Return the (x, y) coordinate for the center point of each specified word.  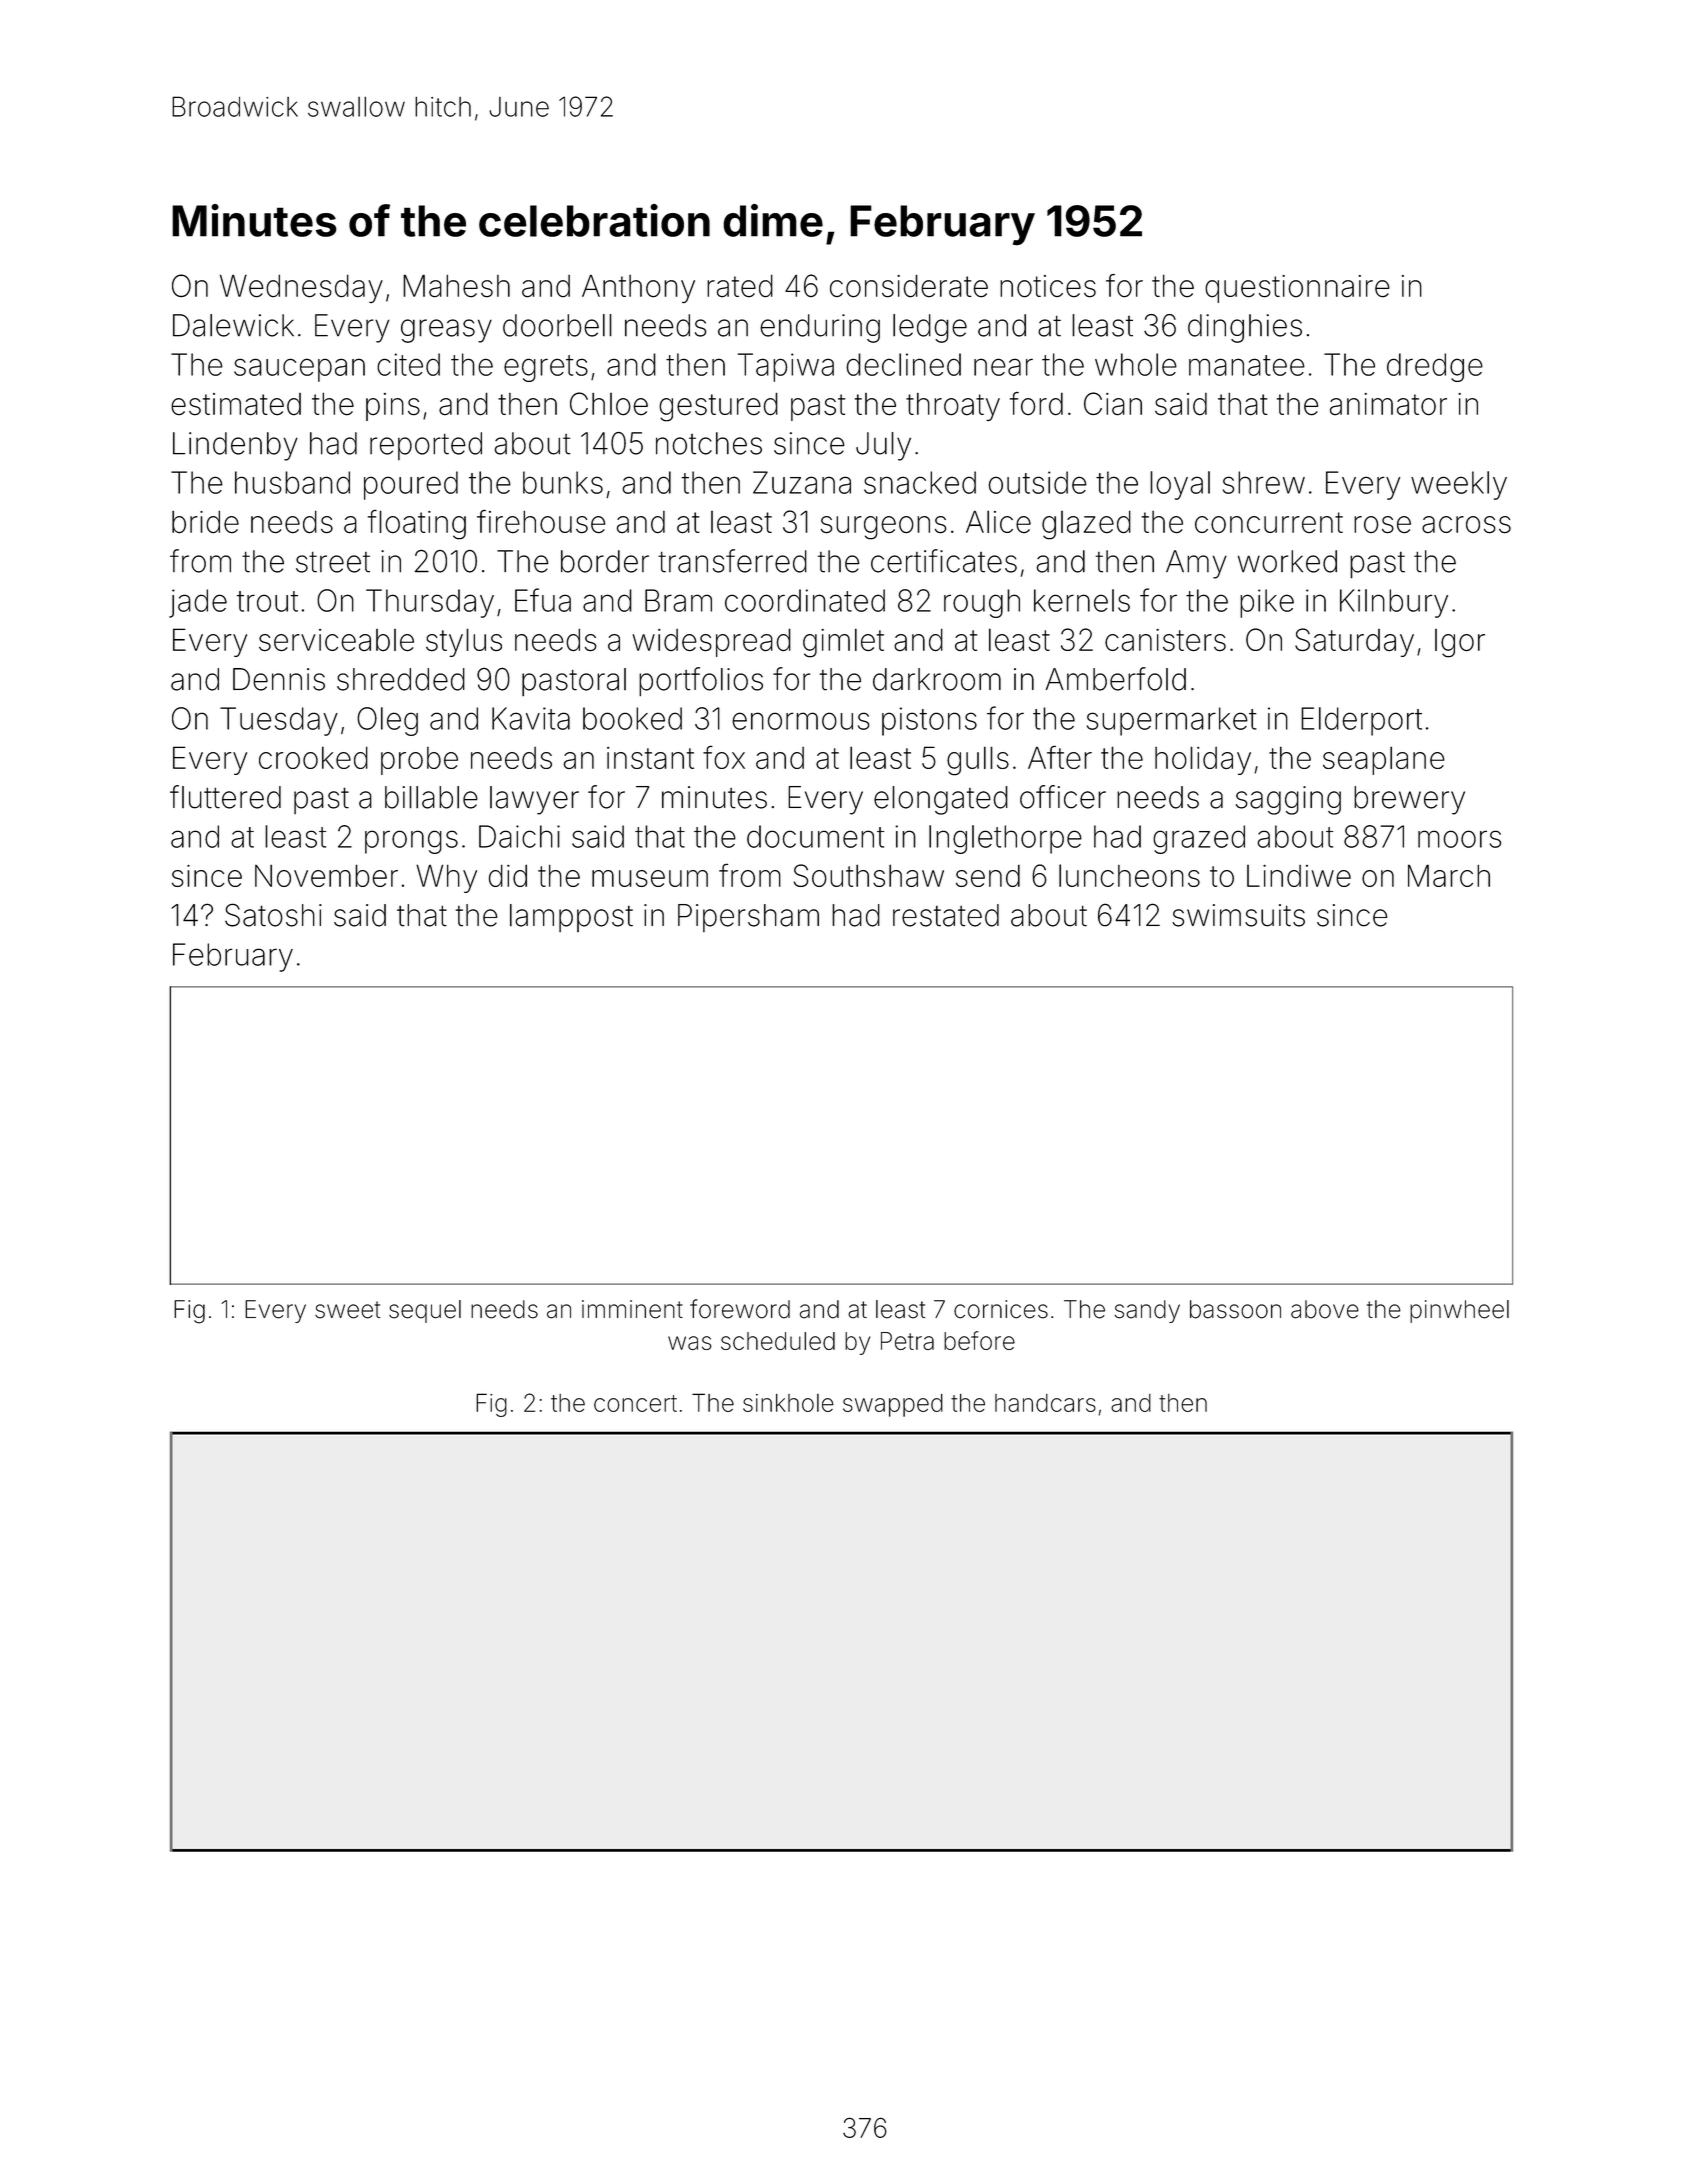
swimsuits (1238, 915)
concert (635, 1403)
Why (446, 878)
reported (426, 446)
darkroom (937, 679)
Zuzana (802, 482)
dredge (1435, 367)
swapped (893, 1405)
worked (1287, 561)
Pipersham (748, 918)
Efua (543, 600)
